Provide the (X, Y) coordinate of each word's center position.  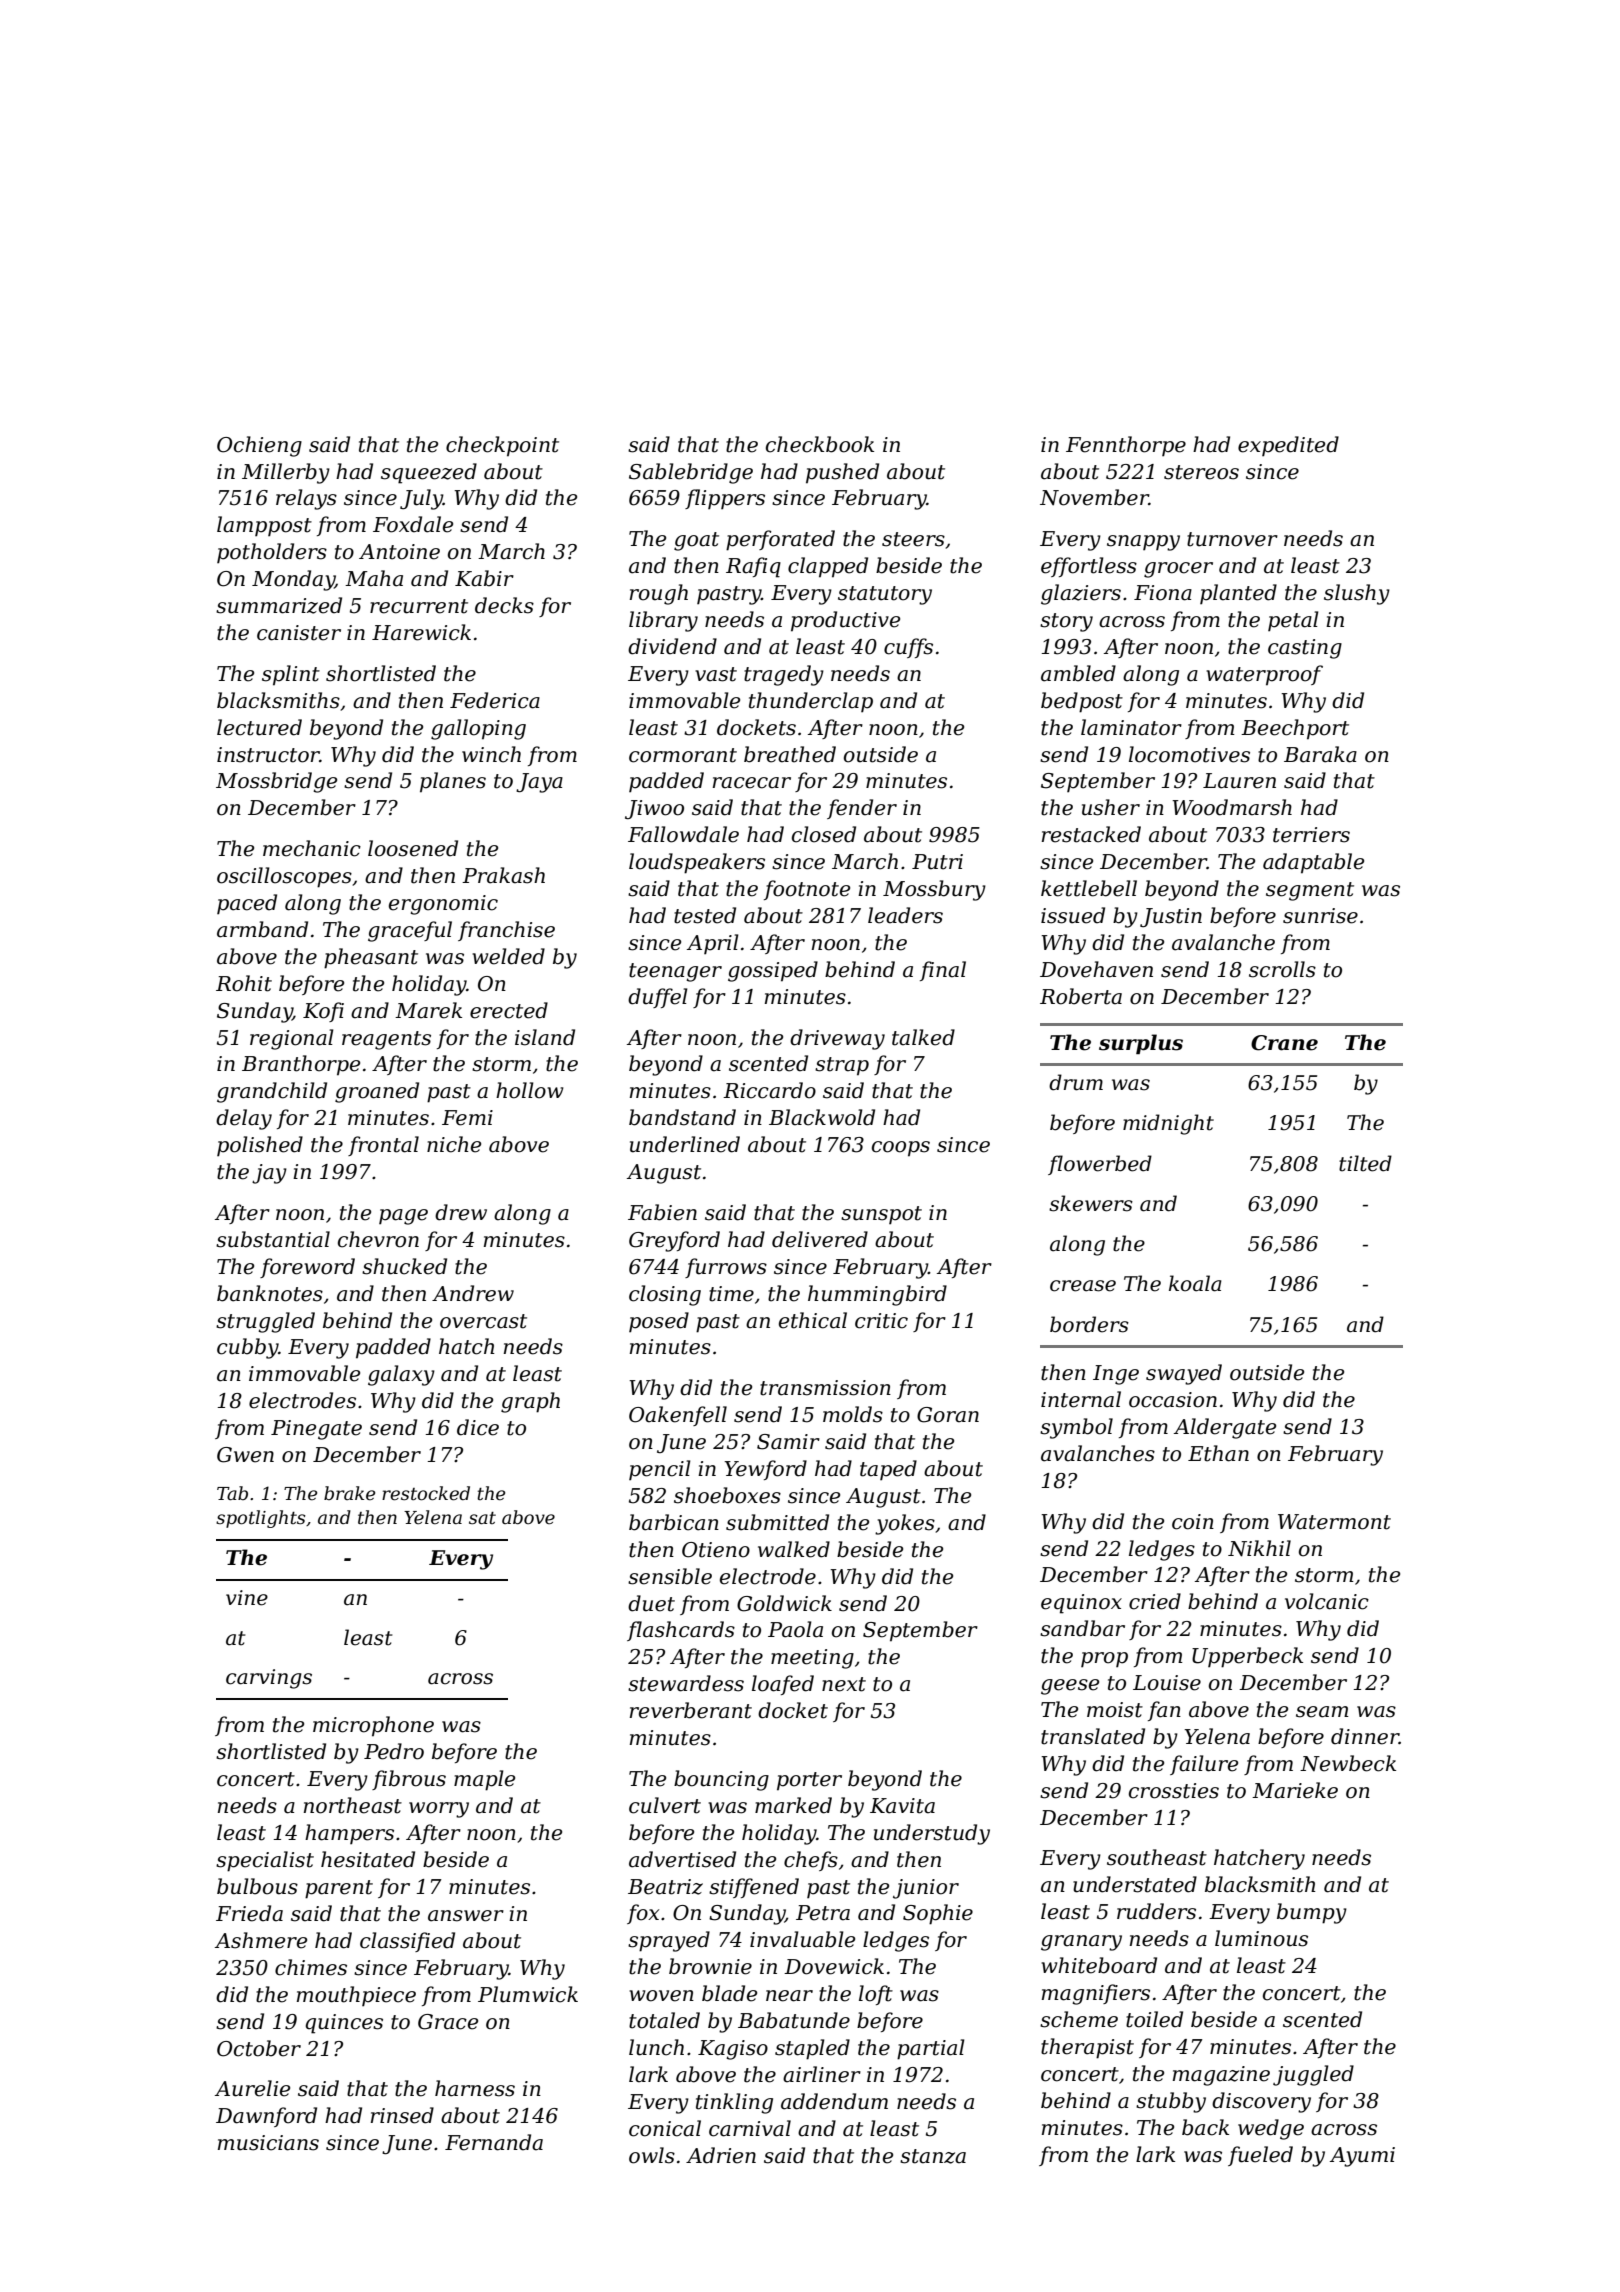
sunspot (881, 1215)
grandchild (272, 1092)
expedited (1288, 446)
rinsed (402, 2115)
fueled (1260, 2156)
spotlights (261, 1519)
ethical (813, 1320)
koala (1195, 1283)
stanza (933, 2156)
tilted (1365, 1163)
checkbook (820, 444)
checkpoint (502, 446)
